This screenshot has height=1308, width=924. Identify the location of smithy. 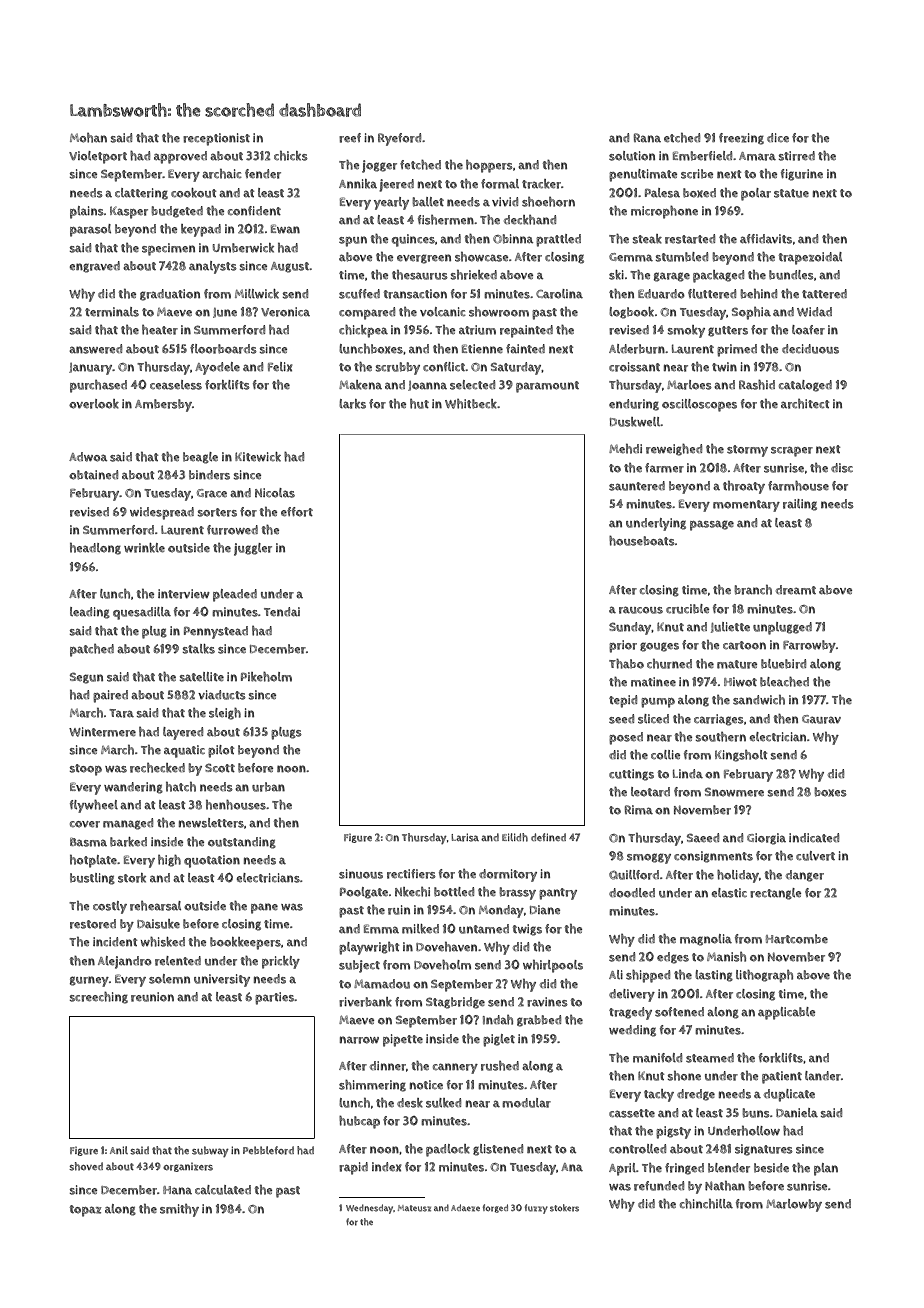
(179, 1210).
